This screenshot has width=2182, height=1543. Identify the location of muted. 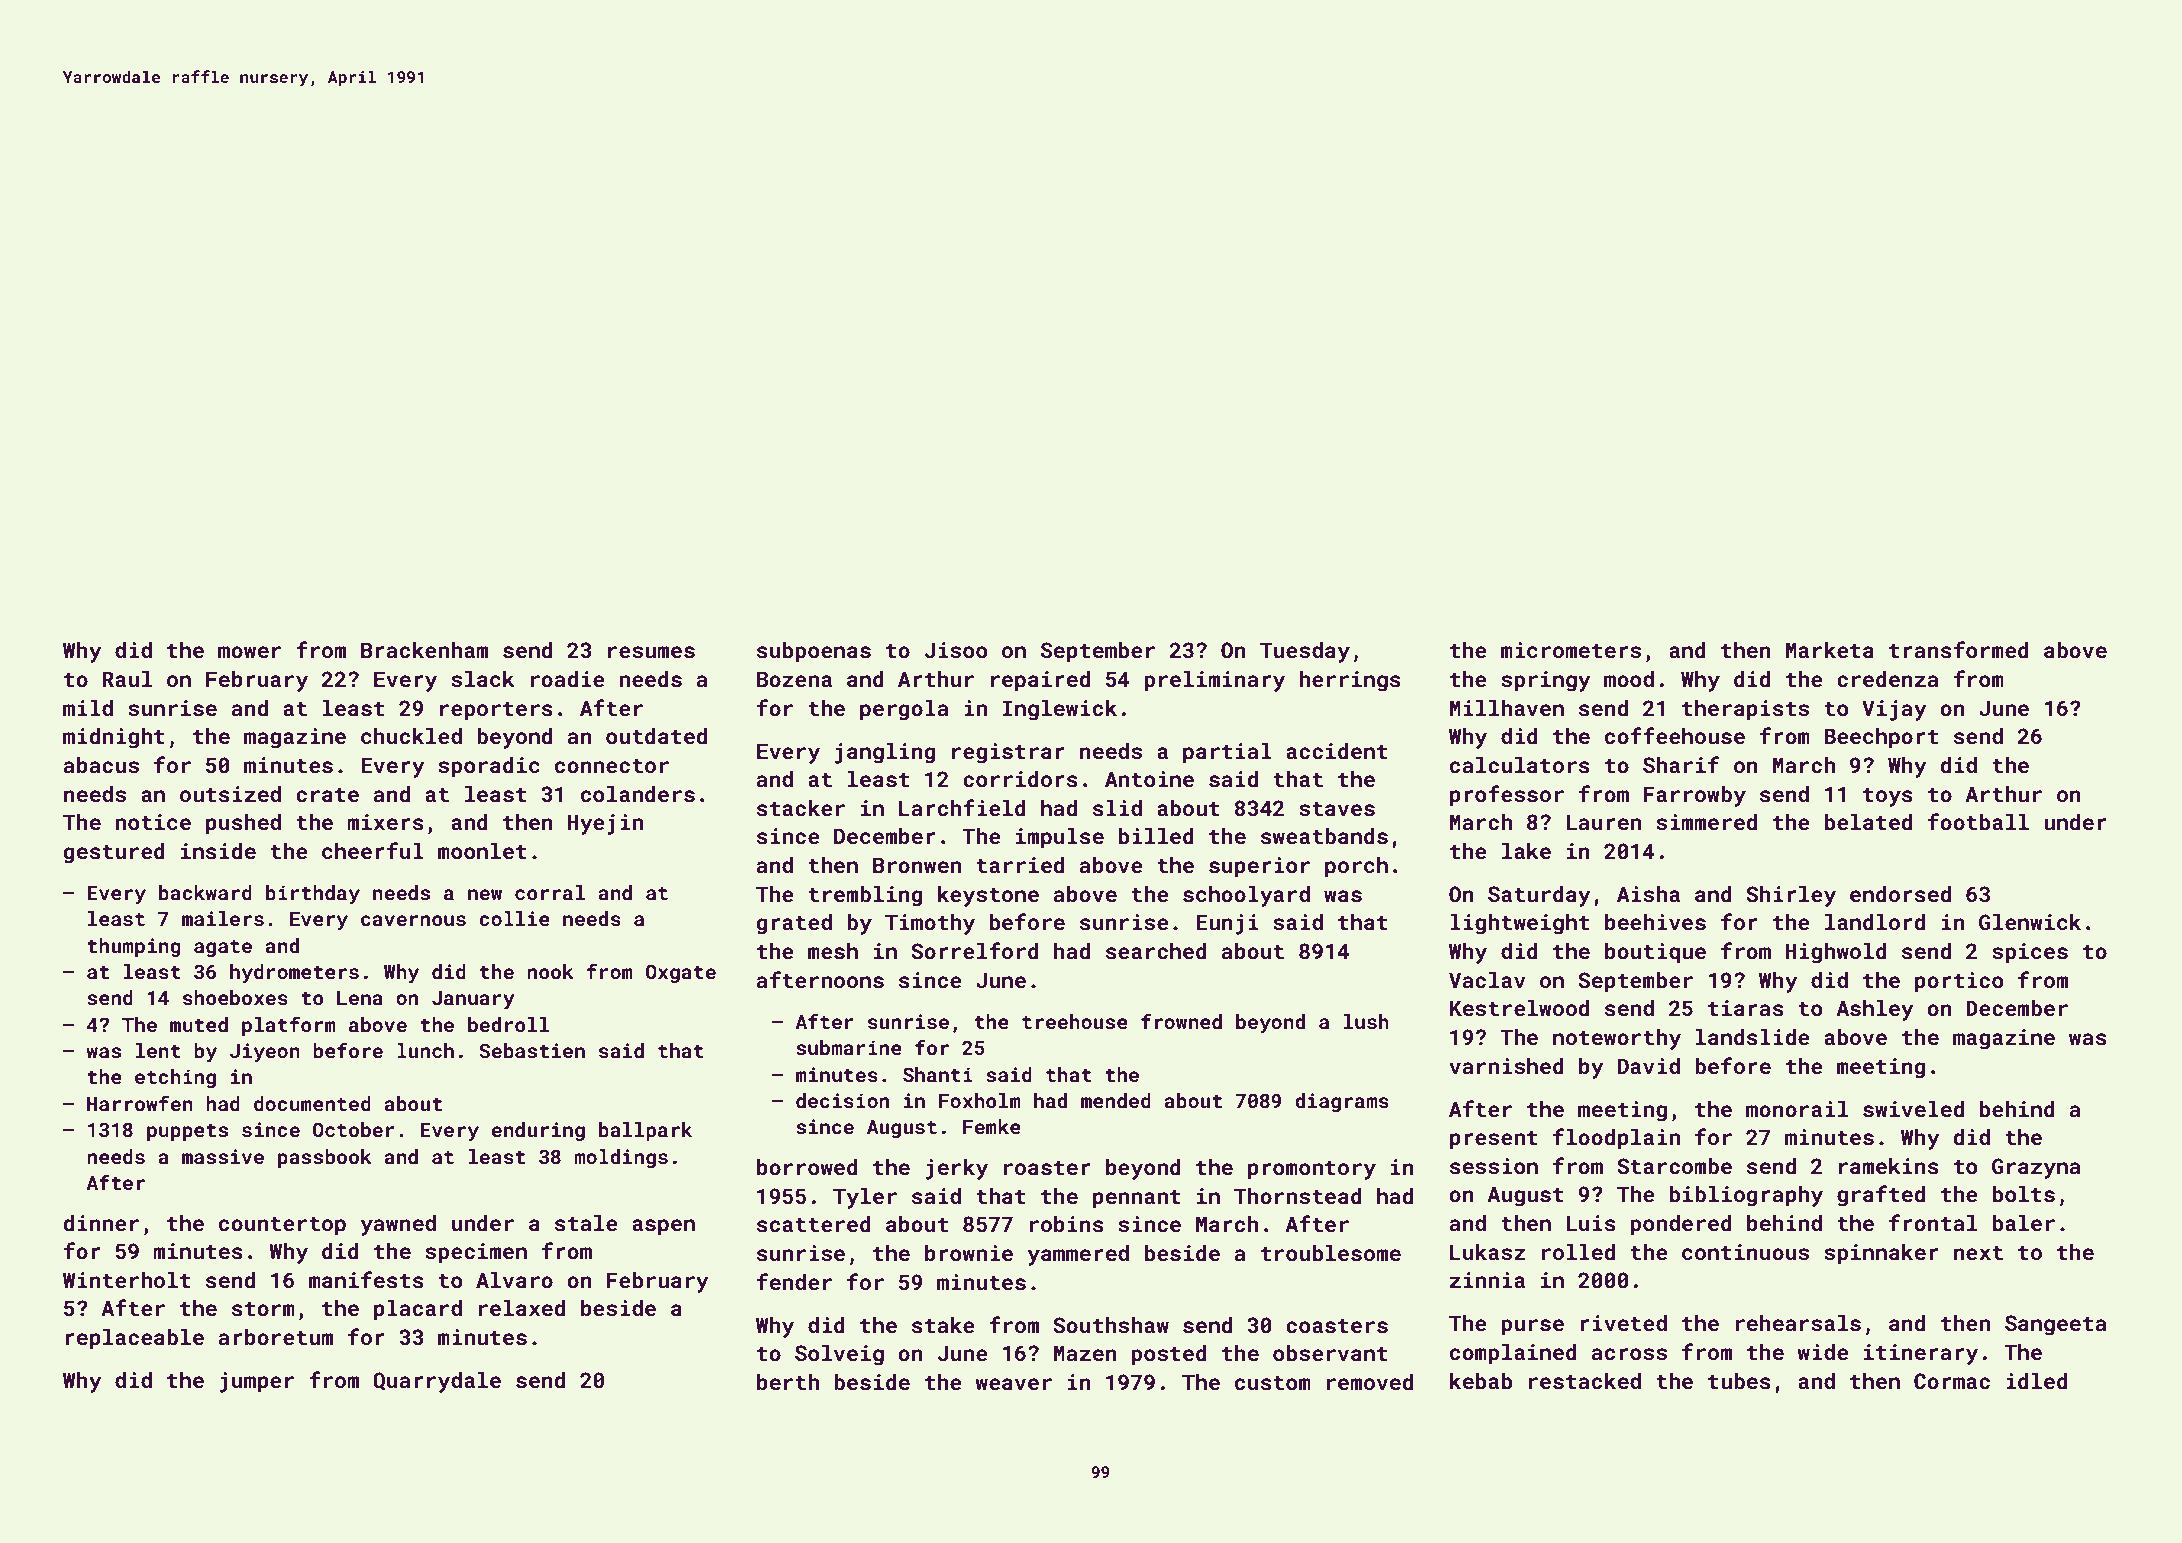
(199, 1024).
